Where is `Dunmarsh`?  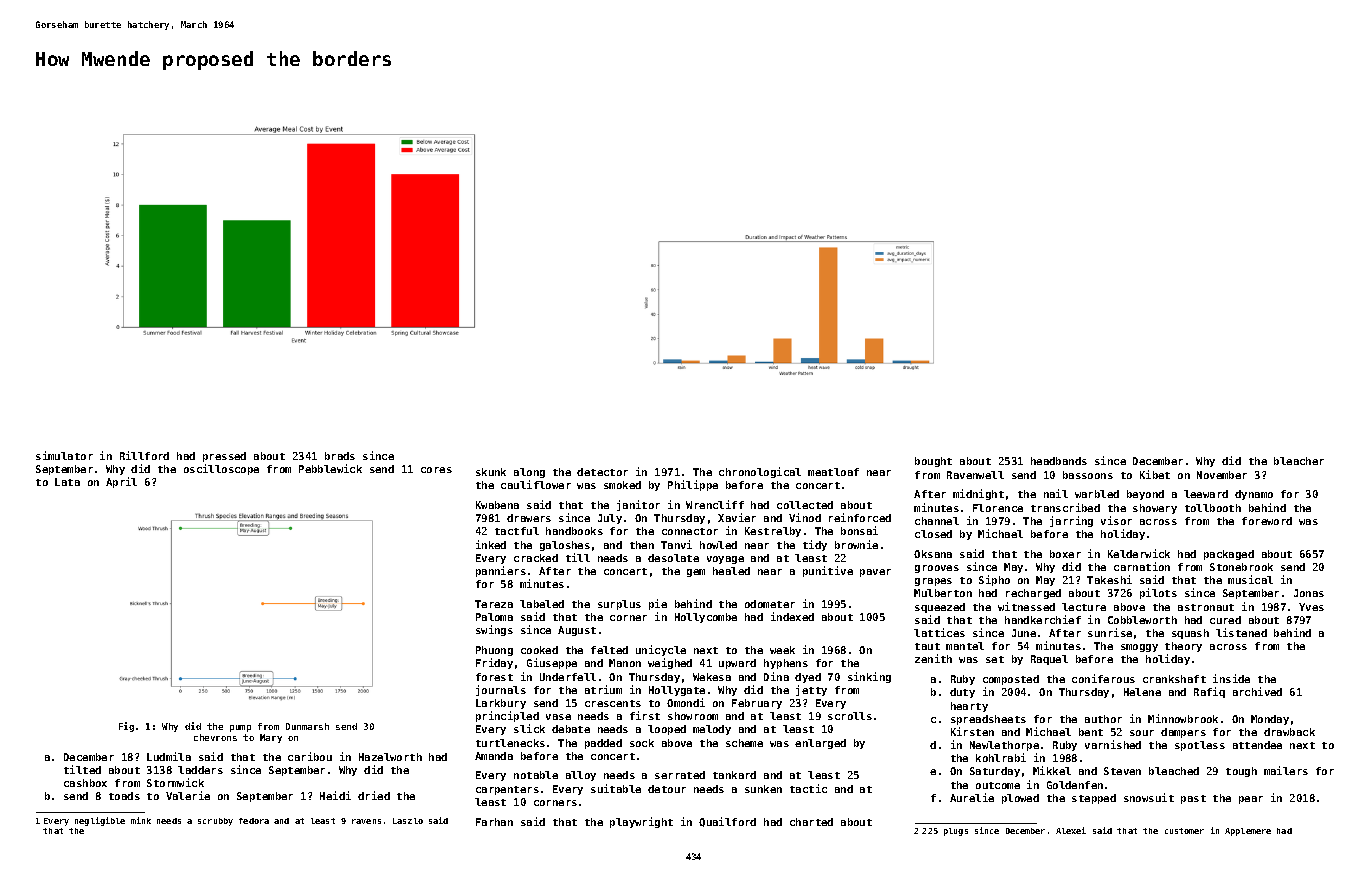 Dunmarsh is located at coordinates (307, 726).
